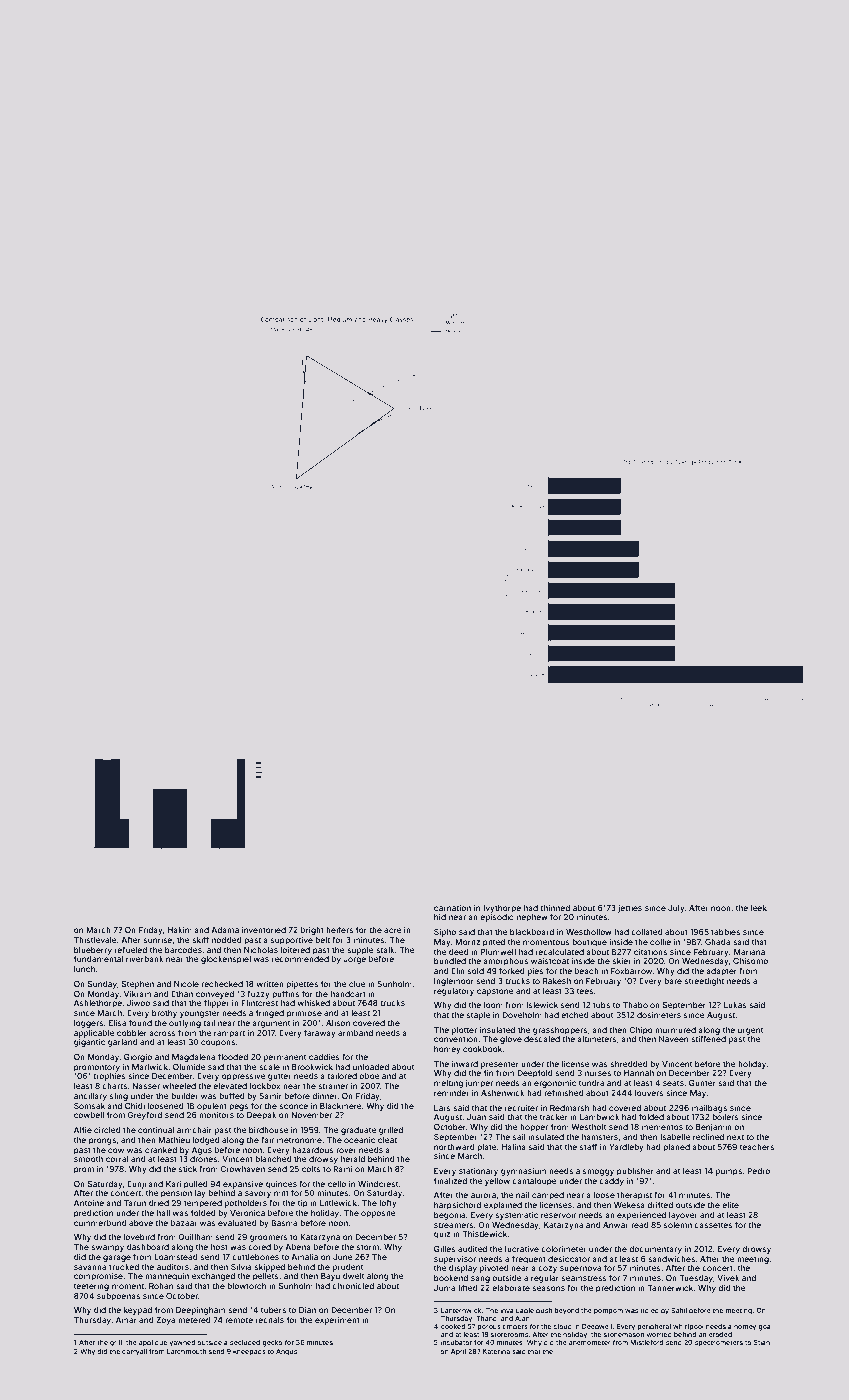 Image resolution: width=849 pixels, height=1400 pixels. I want to click on murmured, so click(675, 1030).
